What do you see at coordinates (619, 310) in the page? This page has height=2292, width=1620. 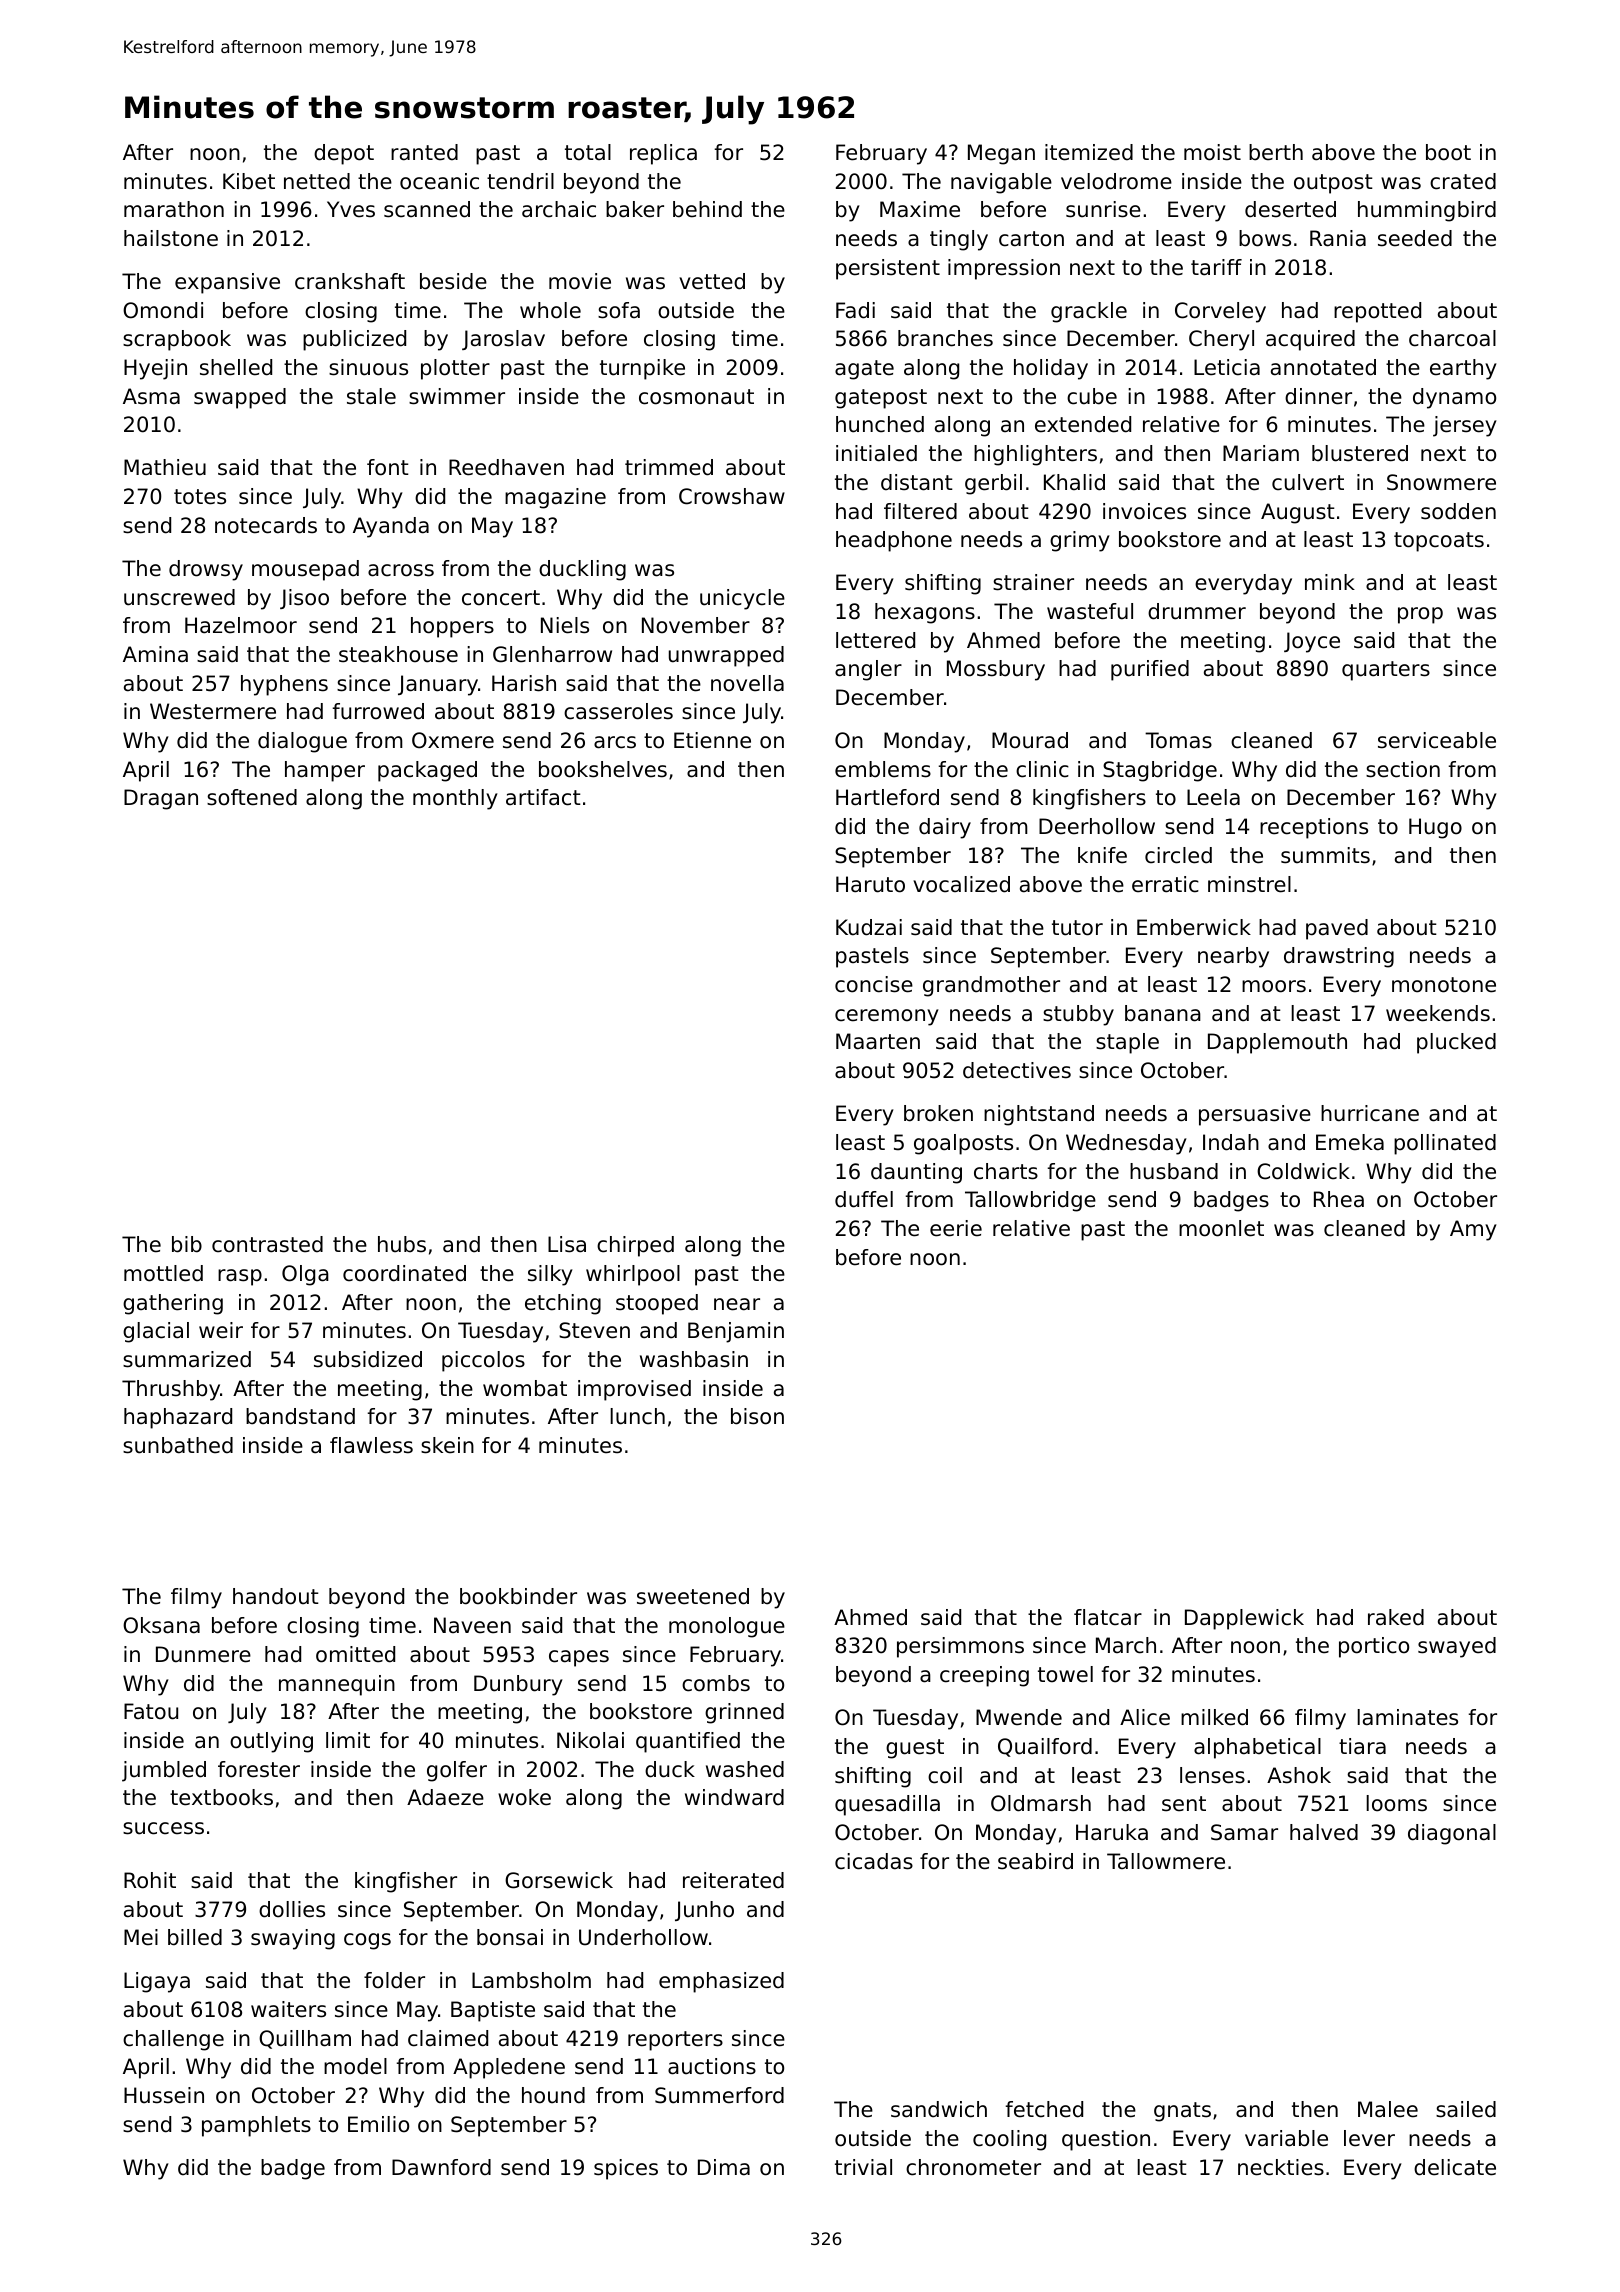 I see `sofa` at bounding box center [619, 310].
